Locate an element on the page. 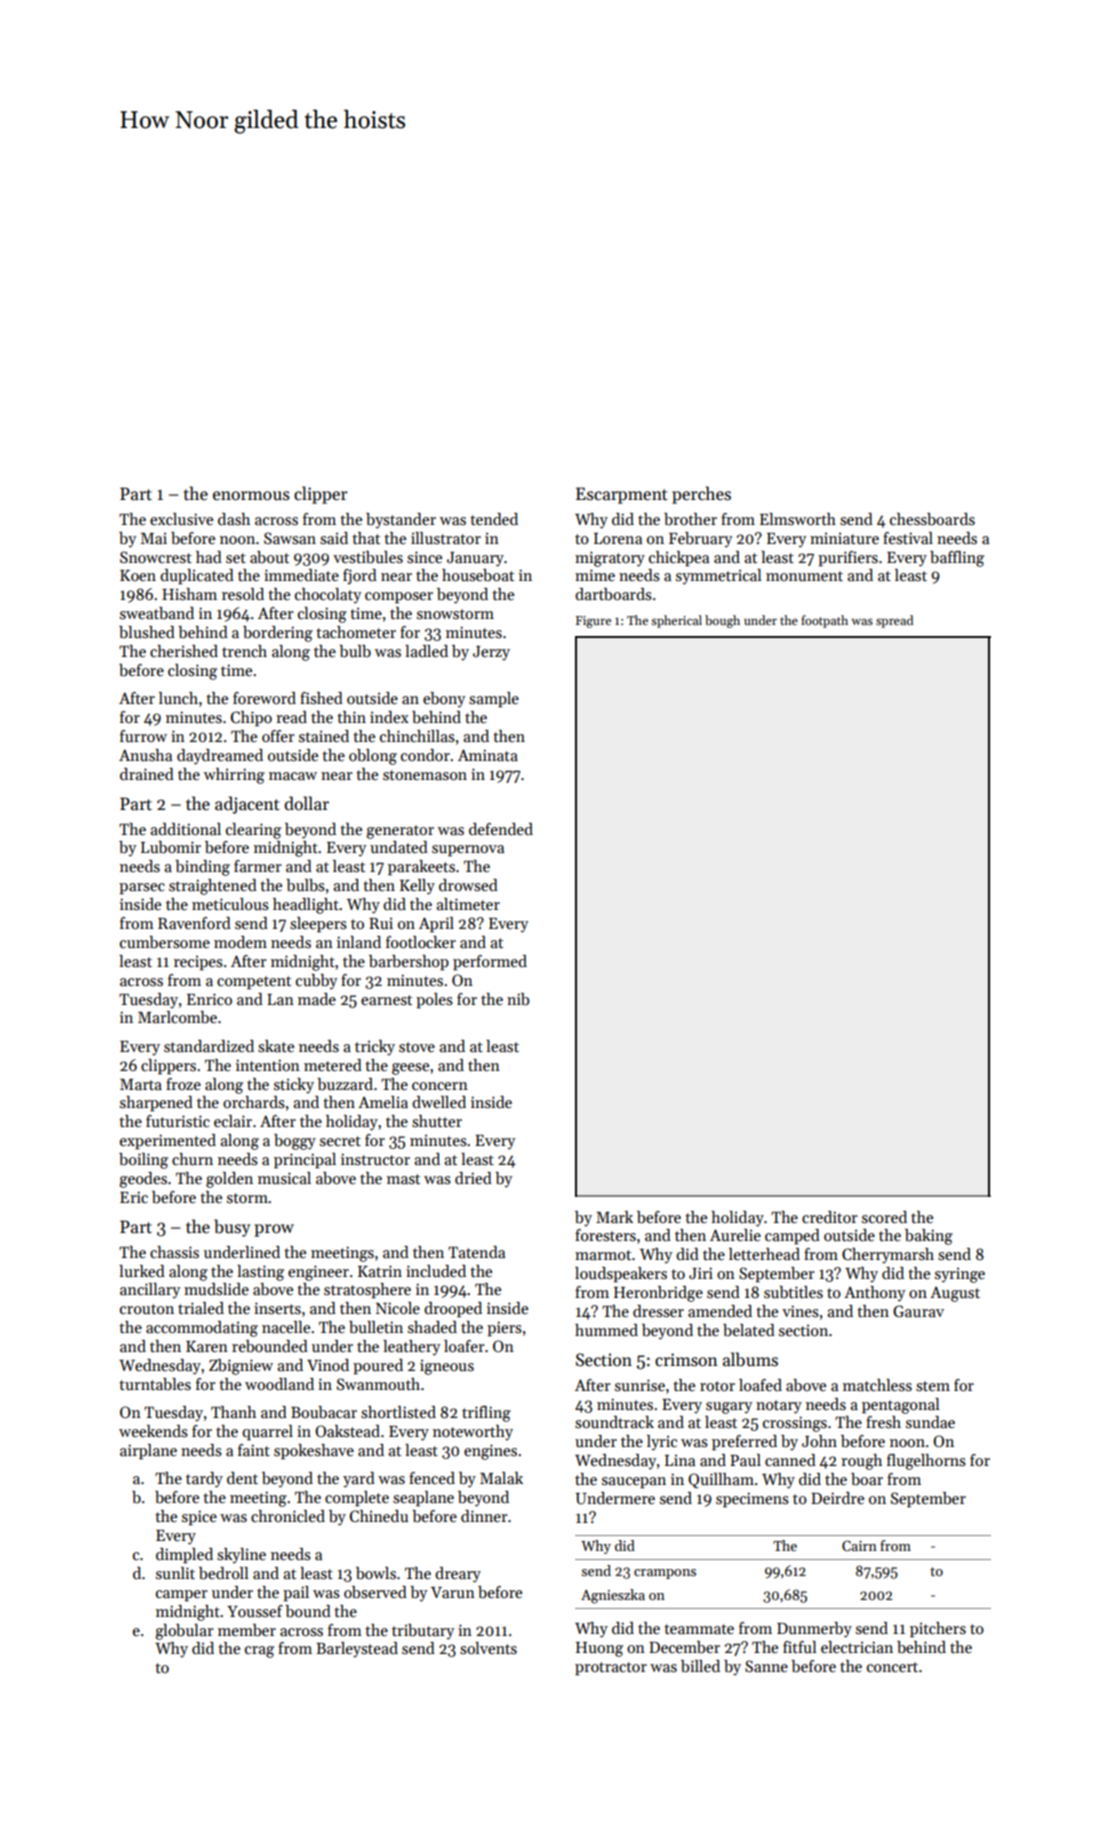  Koen is located at coordinates (138, 575).
